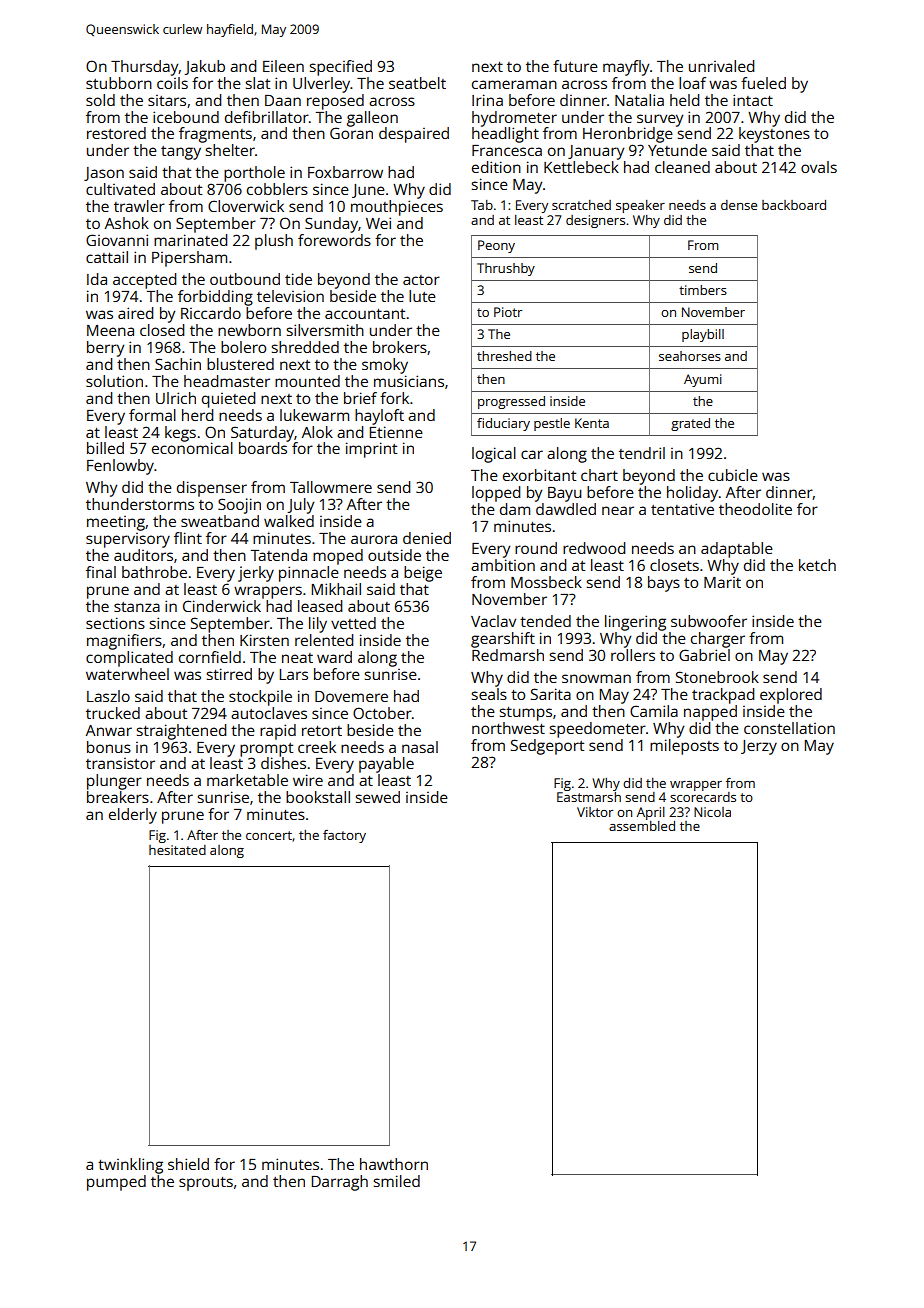 The height and width of the image is (1308, 924). I want to click on concert, so click(269, 835).
